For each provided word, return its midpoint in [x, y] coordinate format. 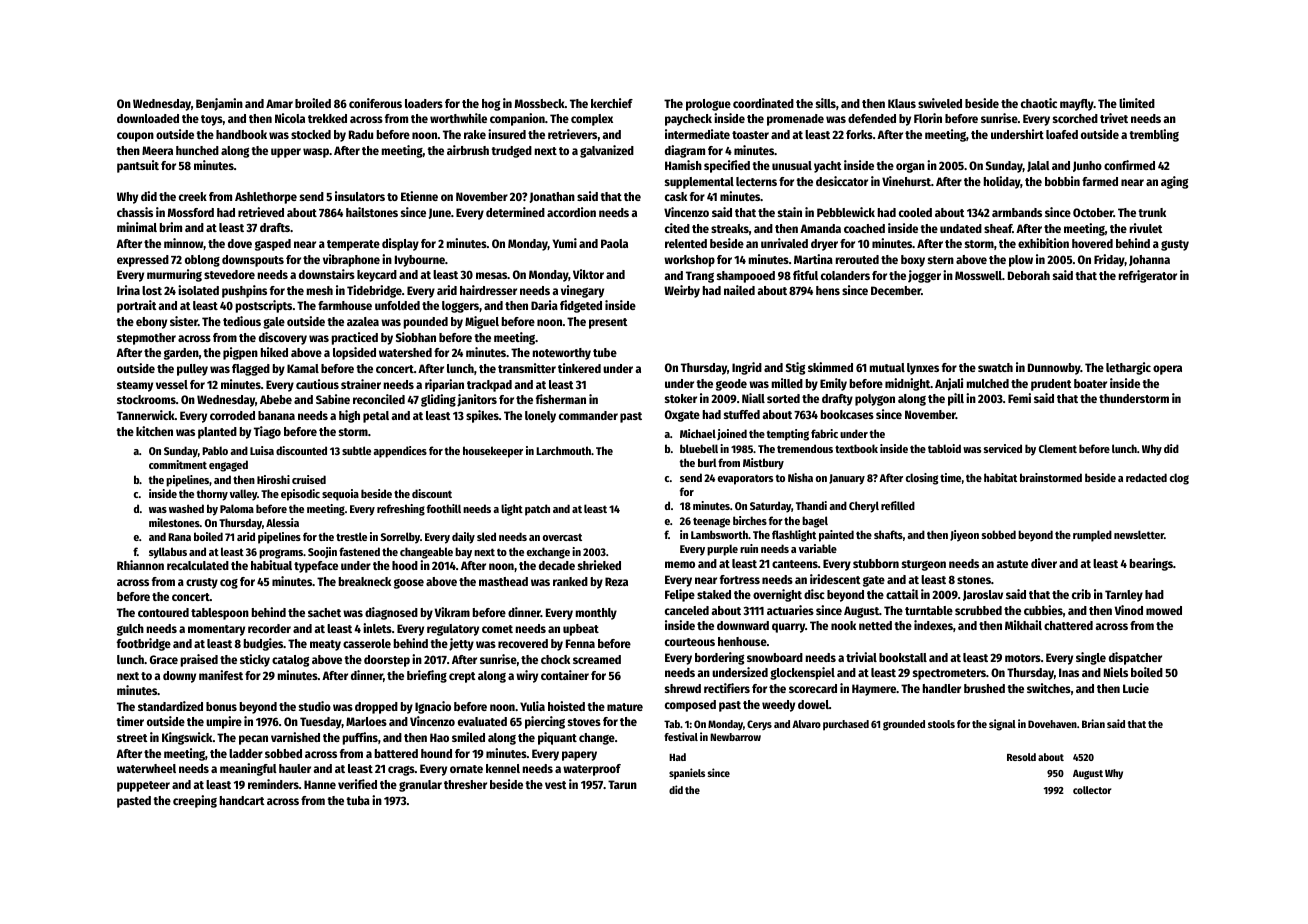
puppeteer [143, 786]
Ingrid [747, 368]
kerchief [612, 103]
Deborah [1029, 275]
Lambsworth [719, 534]
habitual [271, 565]
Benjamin [219, 104]
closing [922, 479]
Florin [928, 118]
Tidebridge [374, 291]
